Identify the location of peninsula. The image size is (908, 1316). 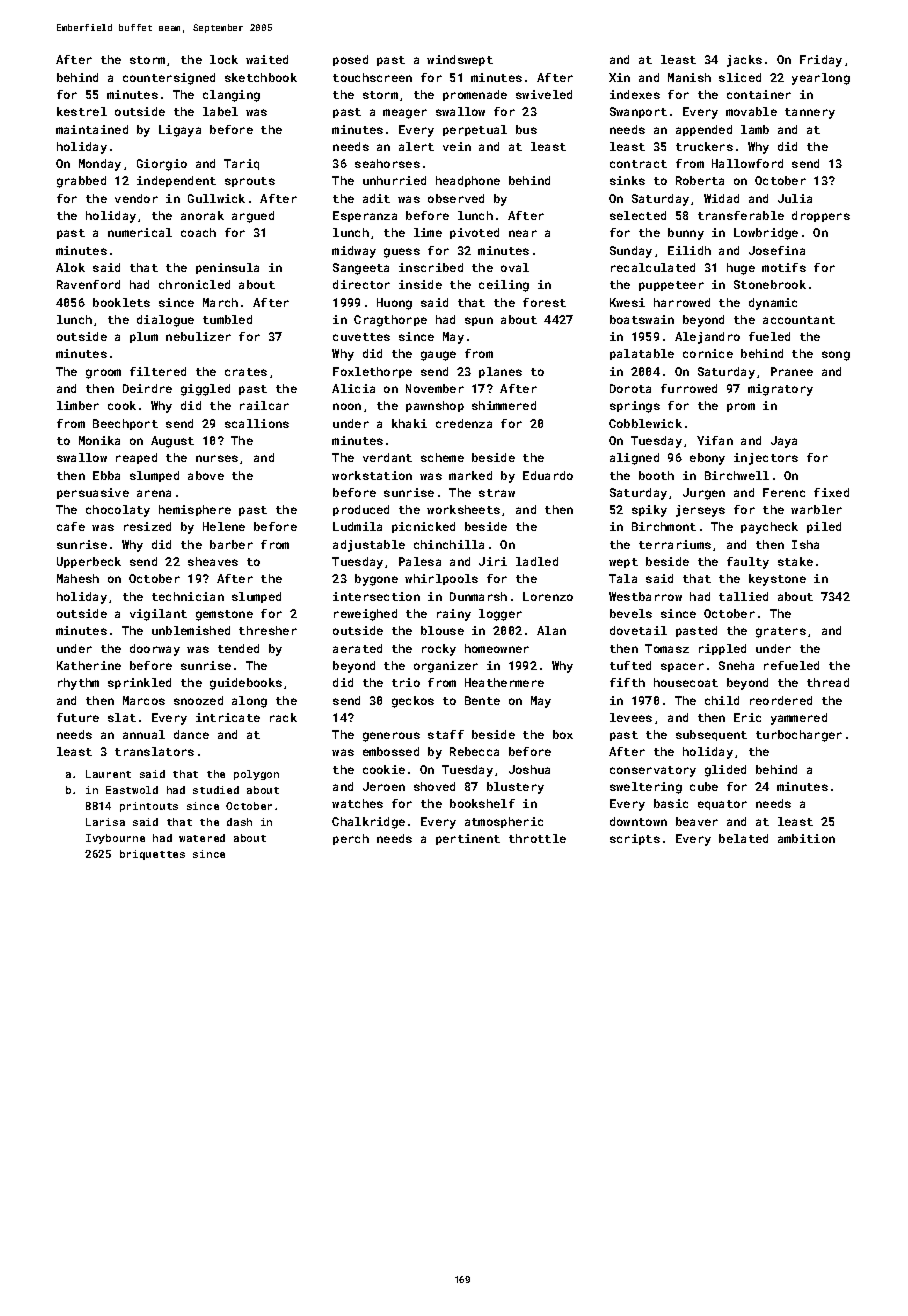
(227, 268).
